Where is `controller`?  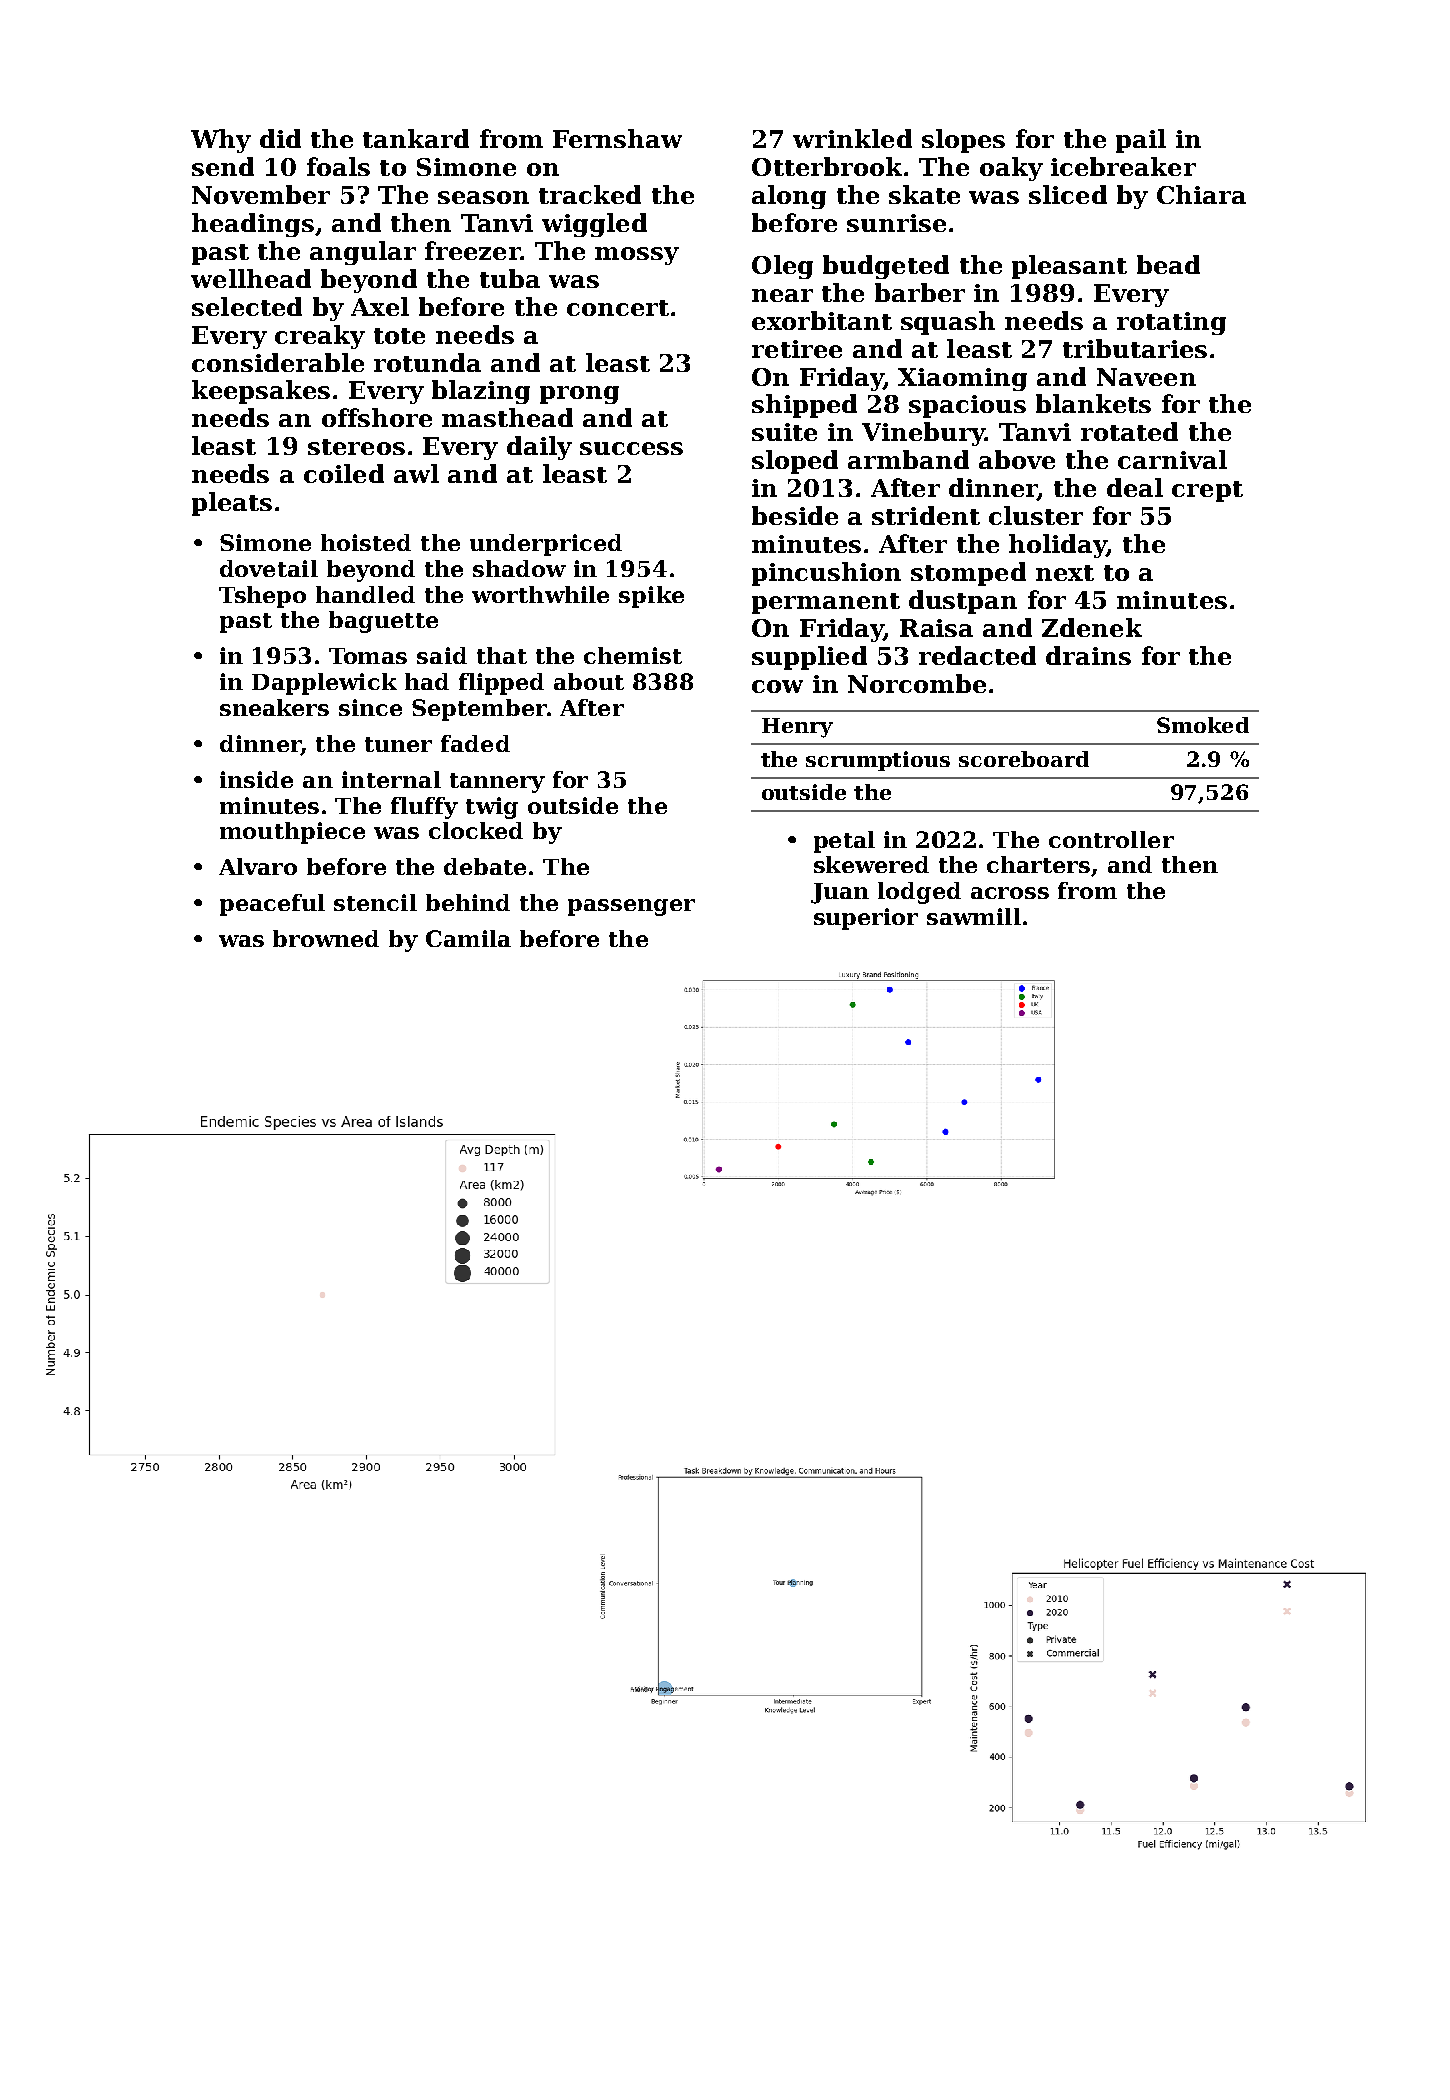
controller is located at coordinates (1111, 839).
